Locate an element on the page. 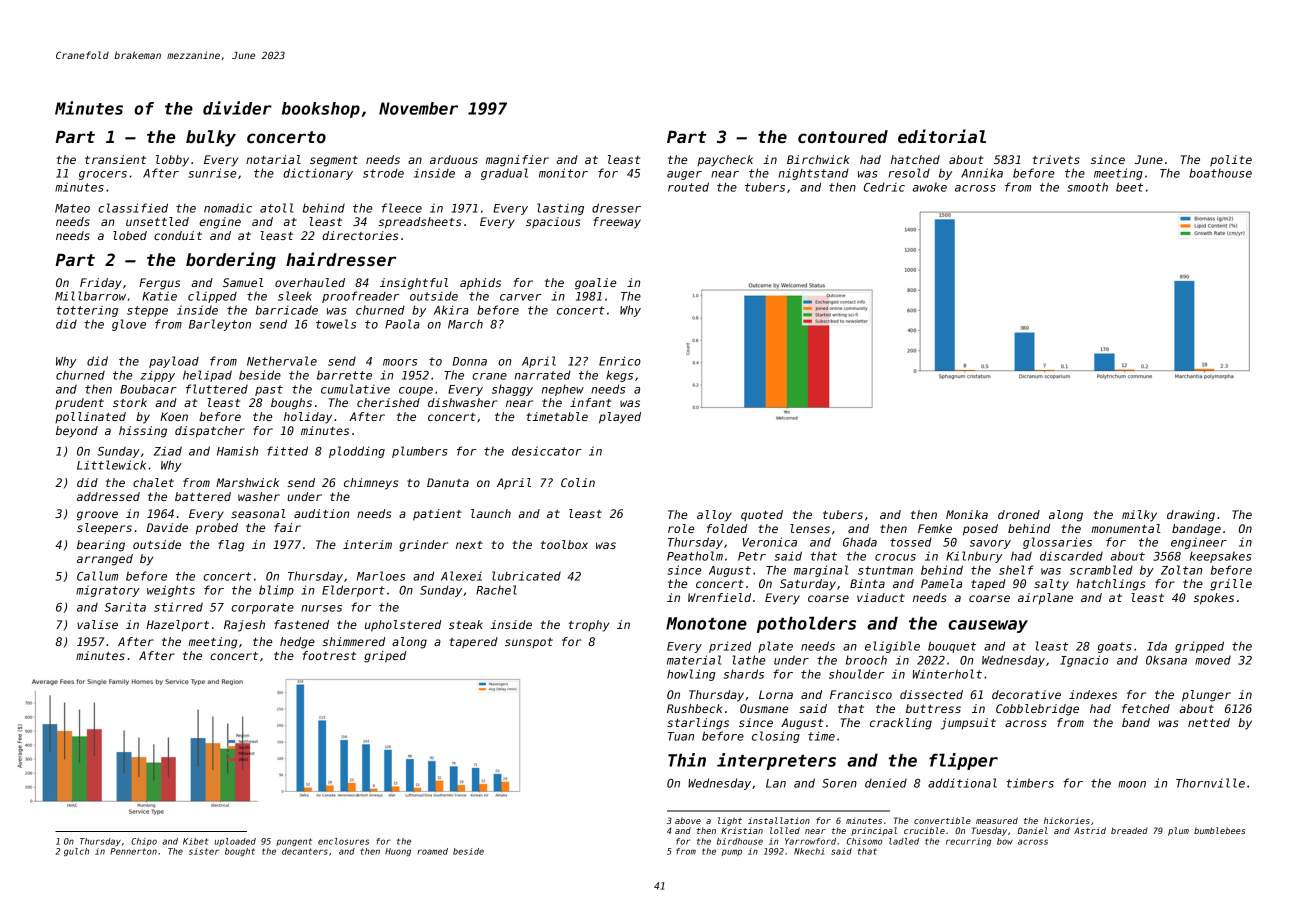 The image size is (1308, 924). uploaded is located at coordinates (235, 842).
